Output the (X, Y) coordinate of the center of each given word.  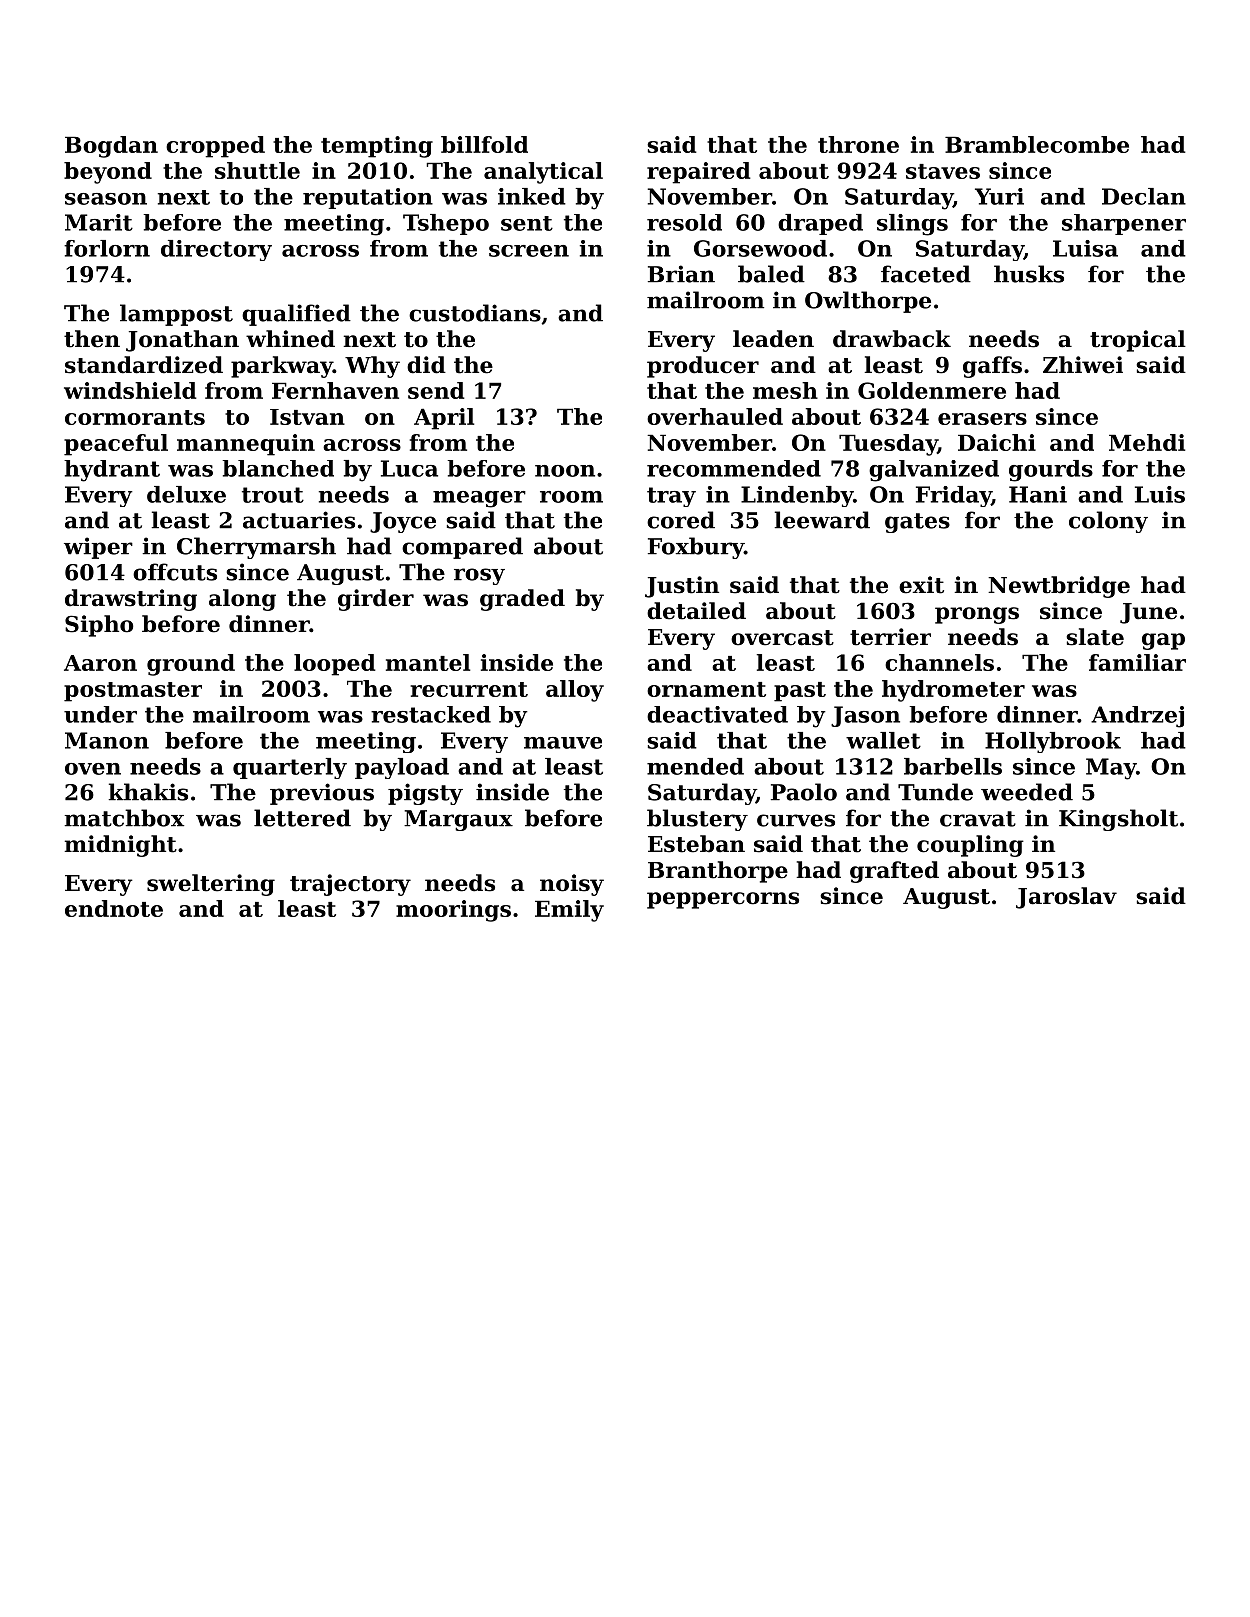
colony (1108, 522)
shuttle (257, 170)
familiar (1137, 662)
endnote (114, 908)
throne (858, 144)
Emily (569, 911)
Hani (1038, 494)
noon (565, 471)
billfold (484, 144)
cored (681, 520)
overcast (782, 638)
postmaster (133, 692)
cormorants (135, 417)
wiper (98, 548)
